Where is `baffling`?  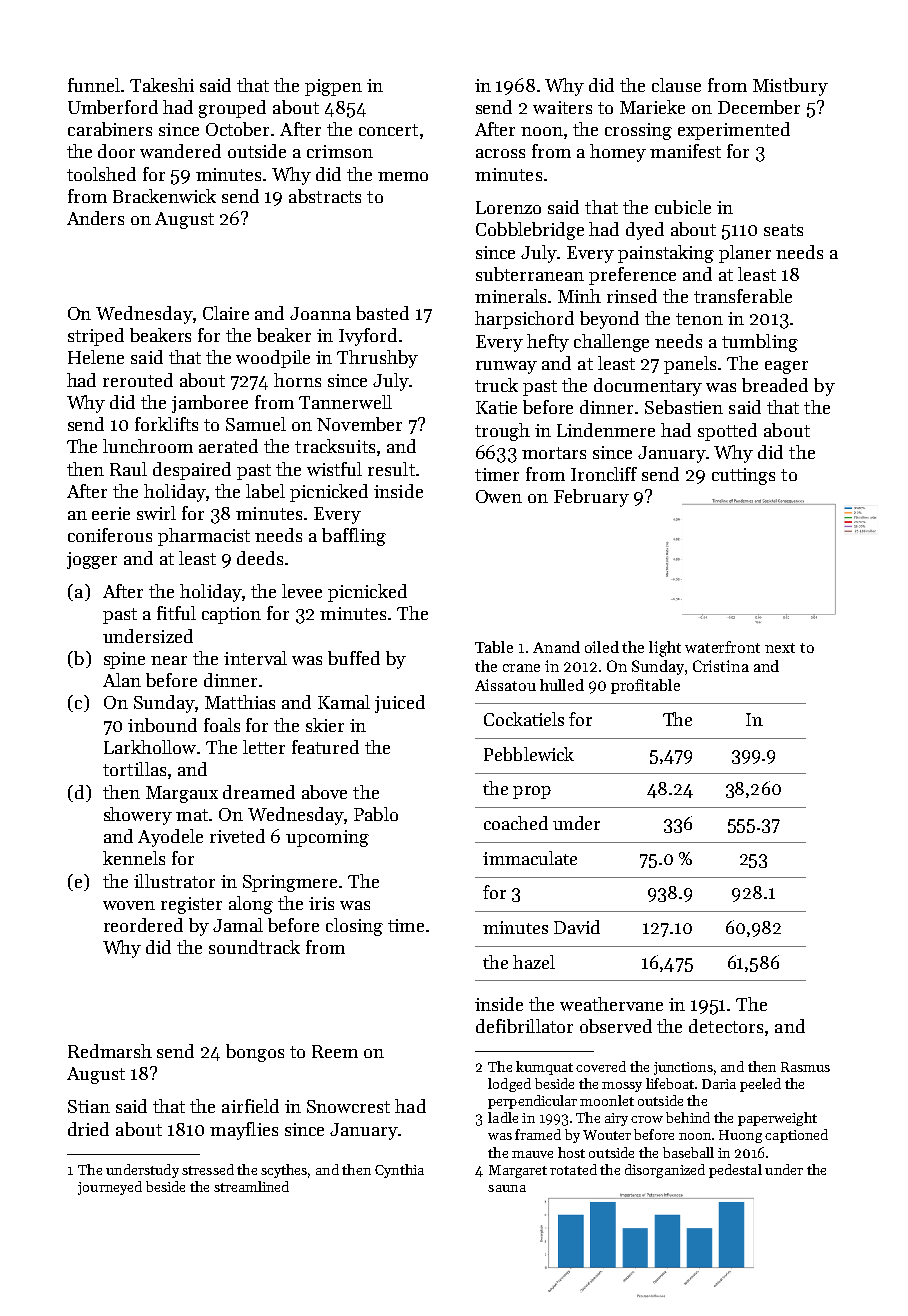 baffling is located at coordinates (354, 537).
